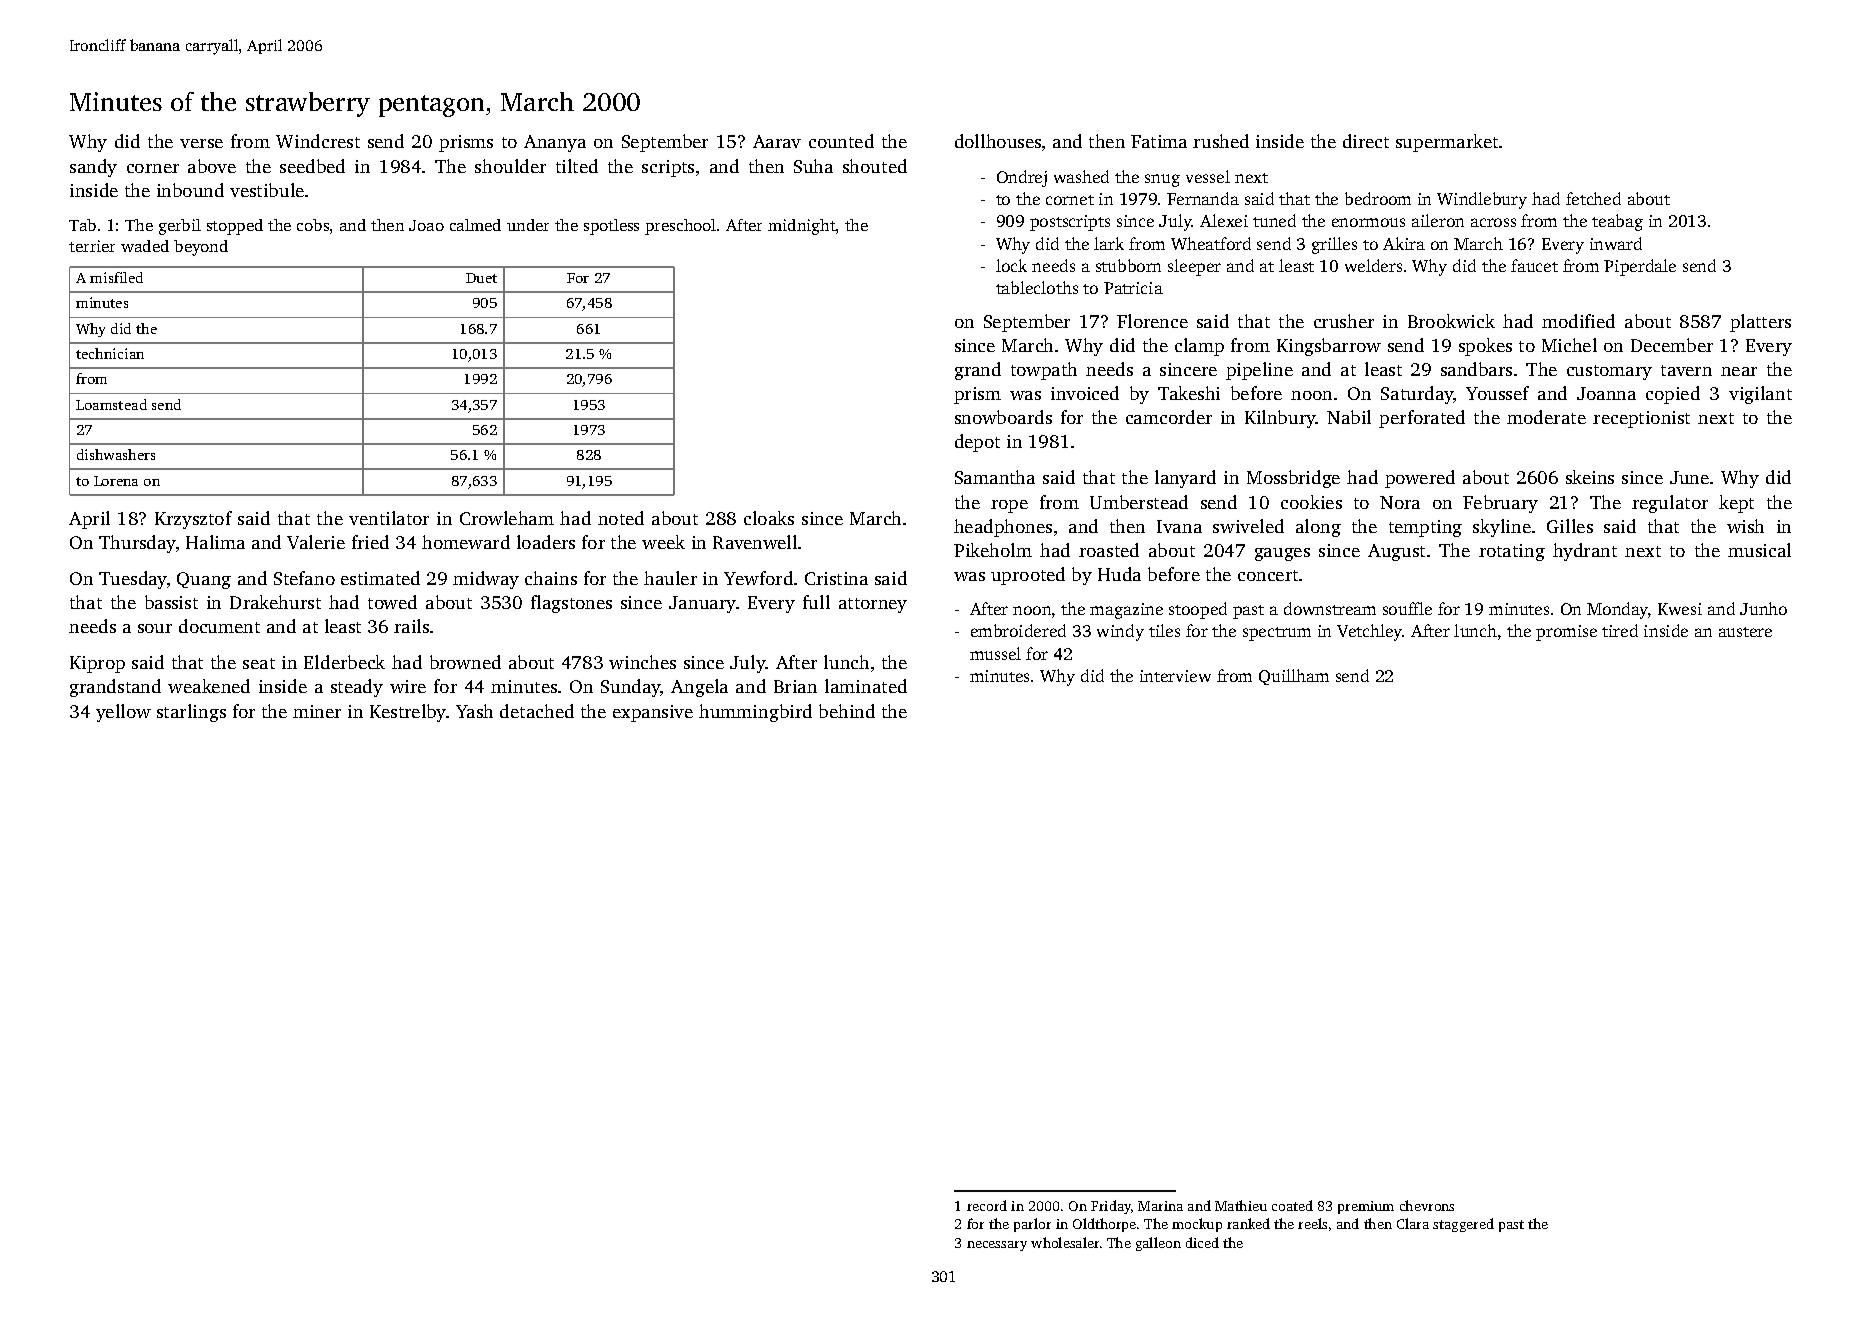 This screenshot has width=1862, height=1317. I want to click on Aarav, so click(777, 141).
